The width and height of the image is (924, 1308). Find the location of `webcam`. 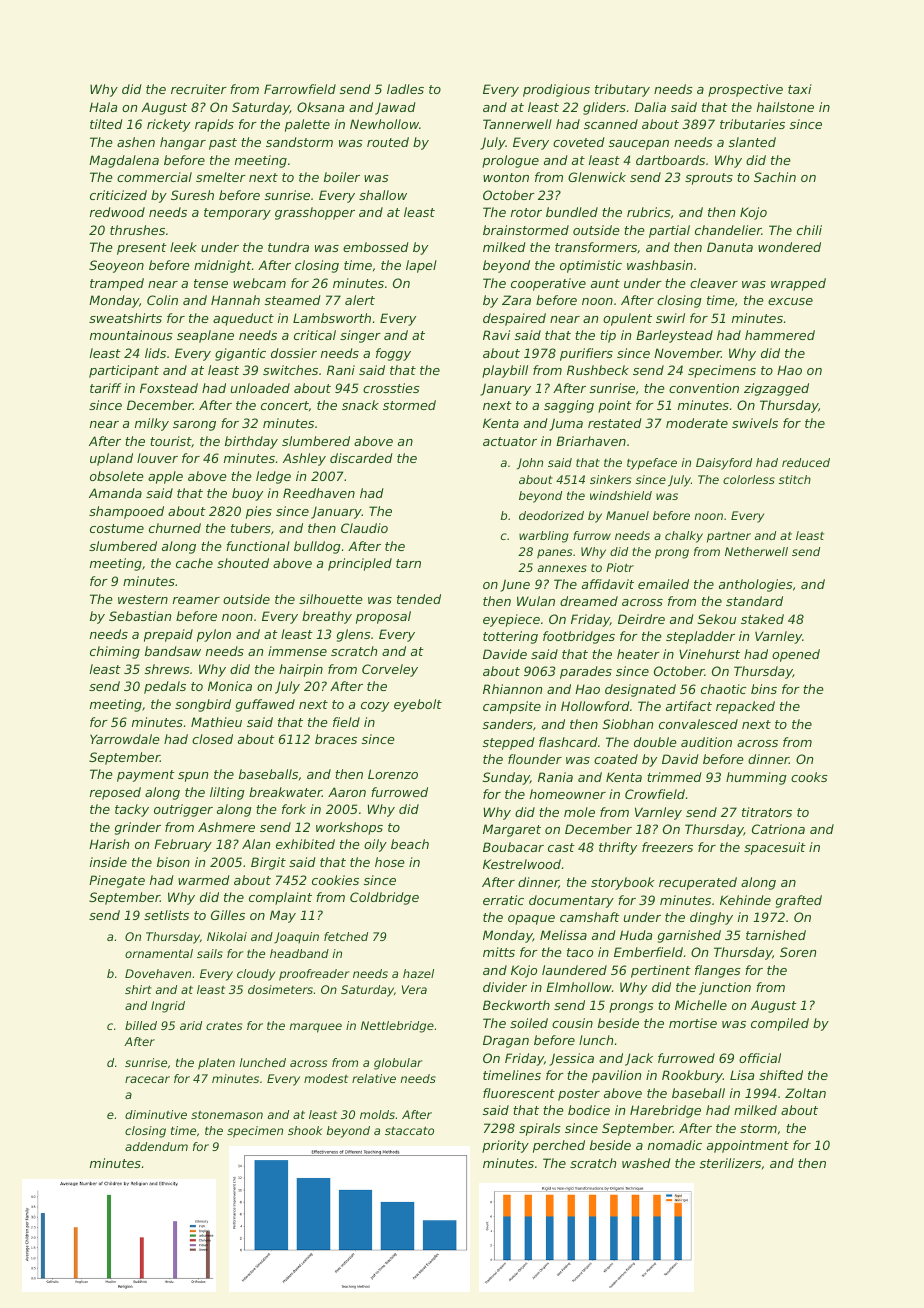

webcam is located at coordinates (259, 283).
